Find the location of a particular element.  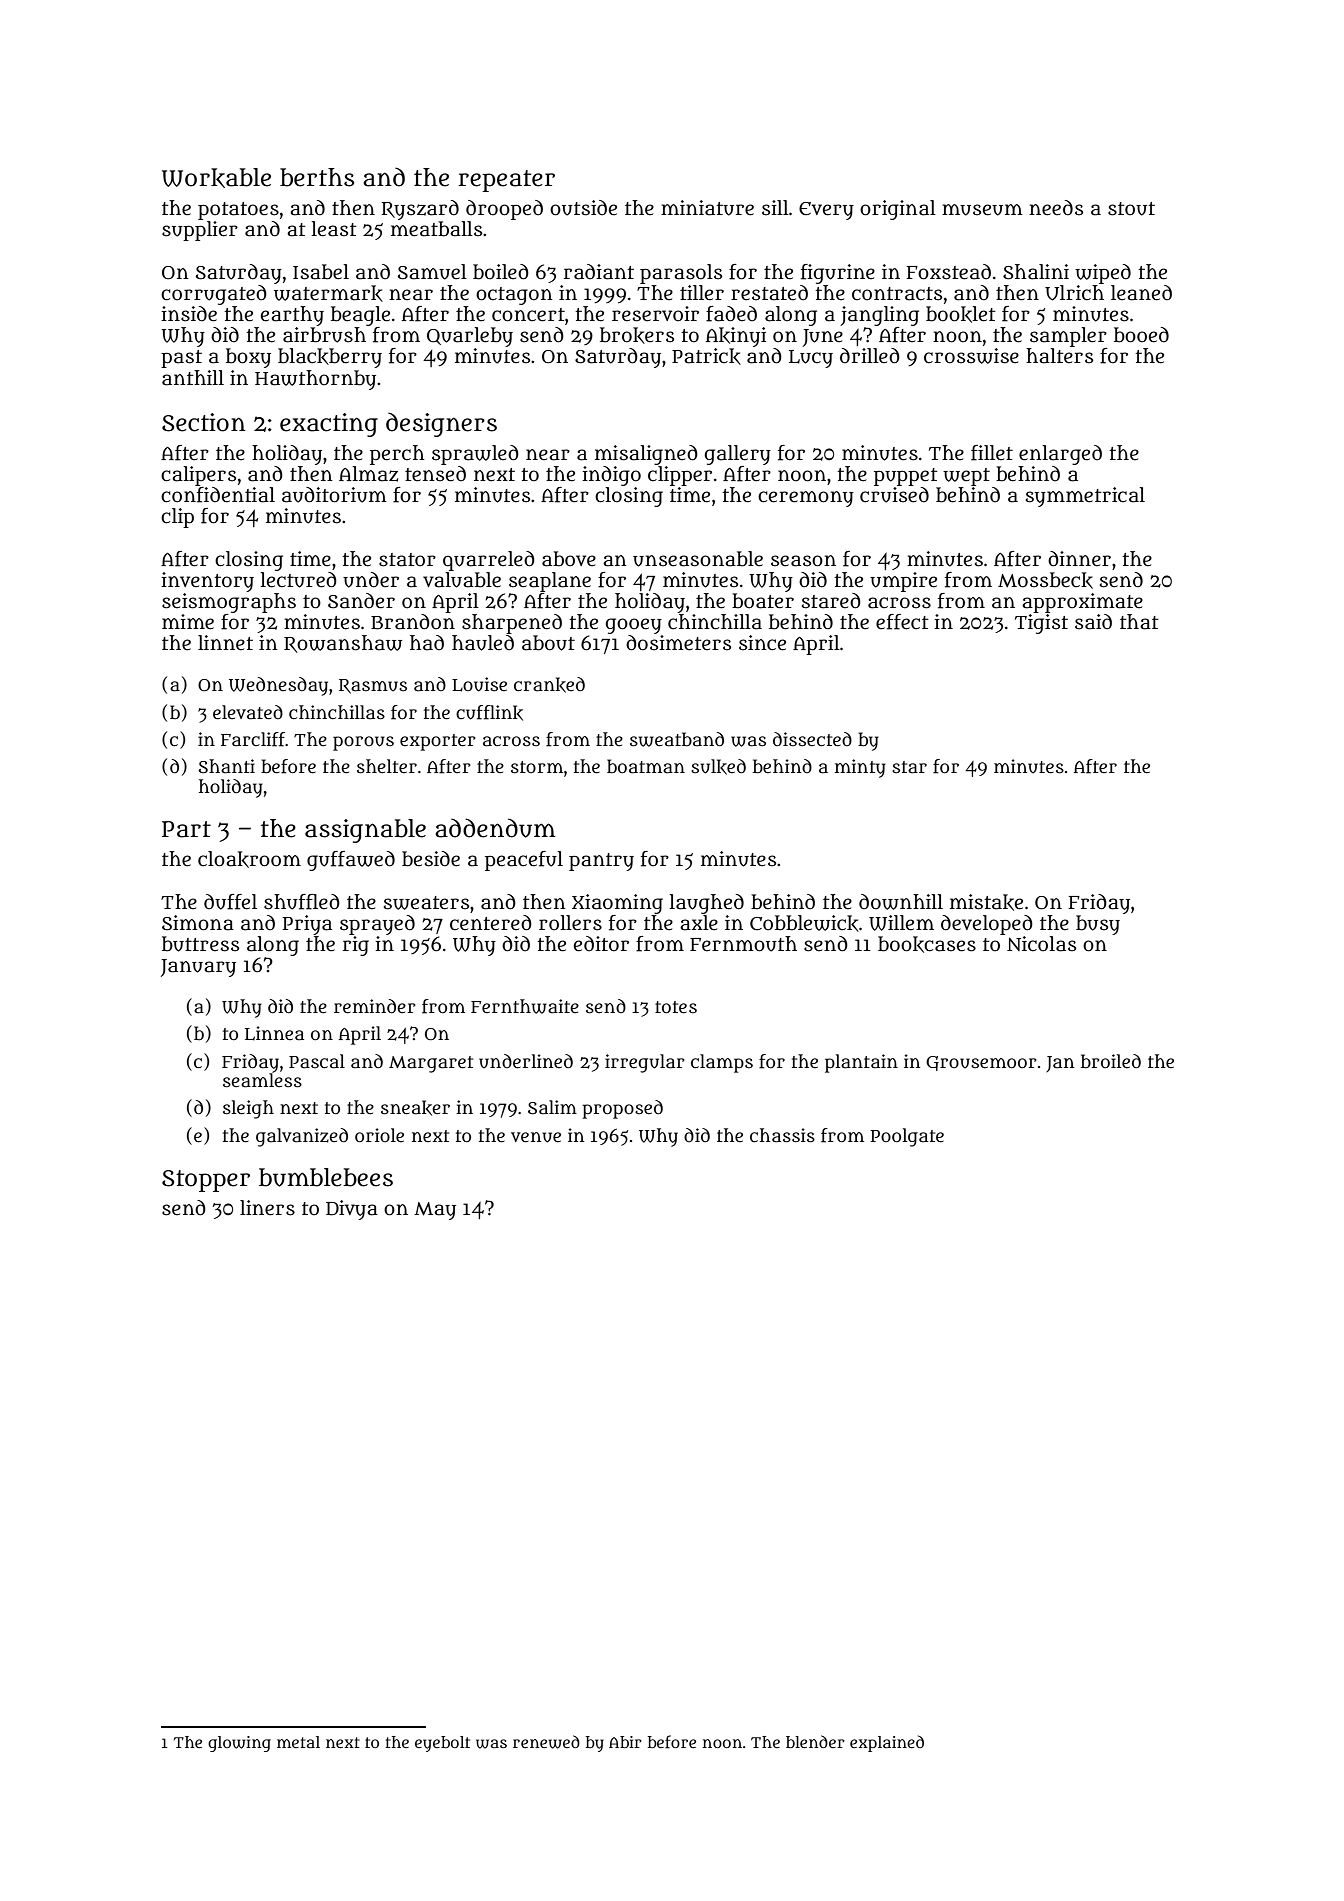

explained is located at coordinates (887, 1743).
